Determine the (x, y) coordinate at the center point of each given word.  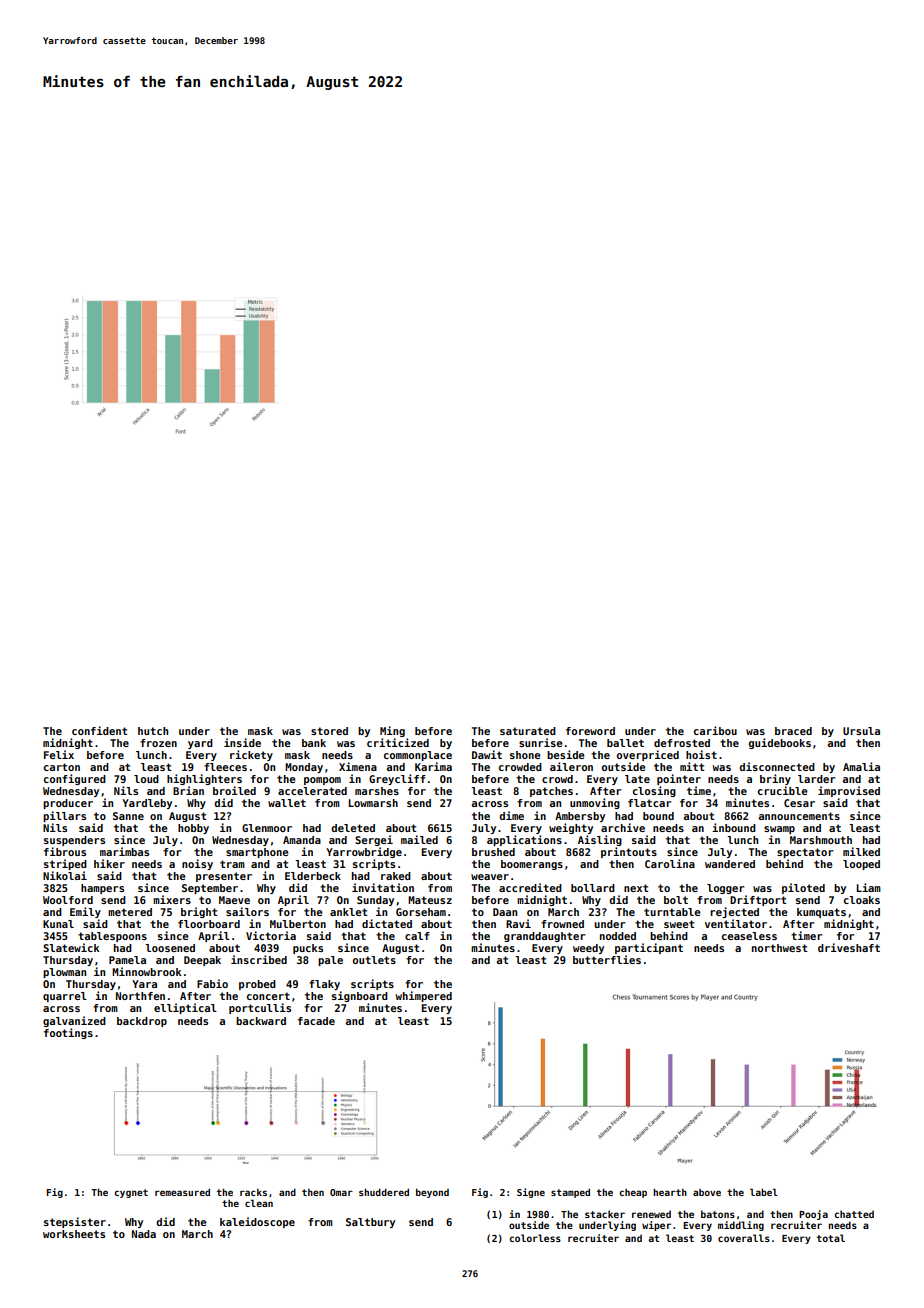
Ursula (861, 731)
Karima (433, 766)
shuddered (384, 1192)
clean (259, 1203)
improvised (849, 791)
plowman (64, 973)
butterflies (607, 959)
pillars (64, 816)
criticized (398, 742)
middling (741, 1226)
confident (99, 730)
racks (253, 1192)
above (707, 1192)
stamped (570, 1193)
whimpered (424, 996)
